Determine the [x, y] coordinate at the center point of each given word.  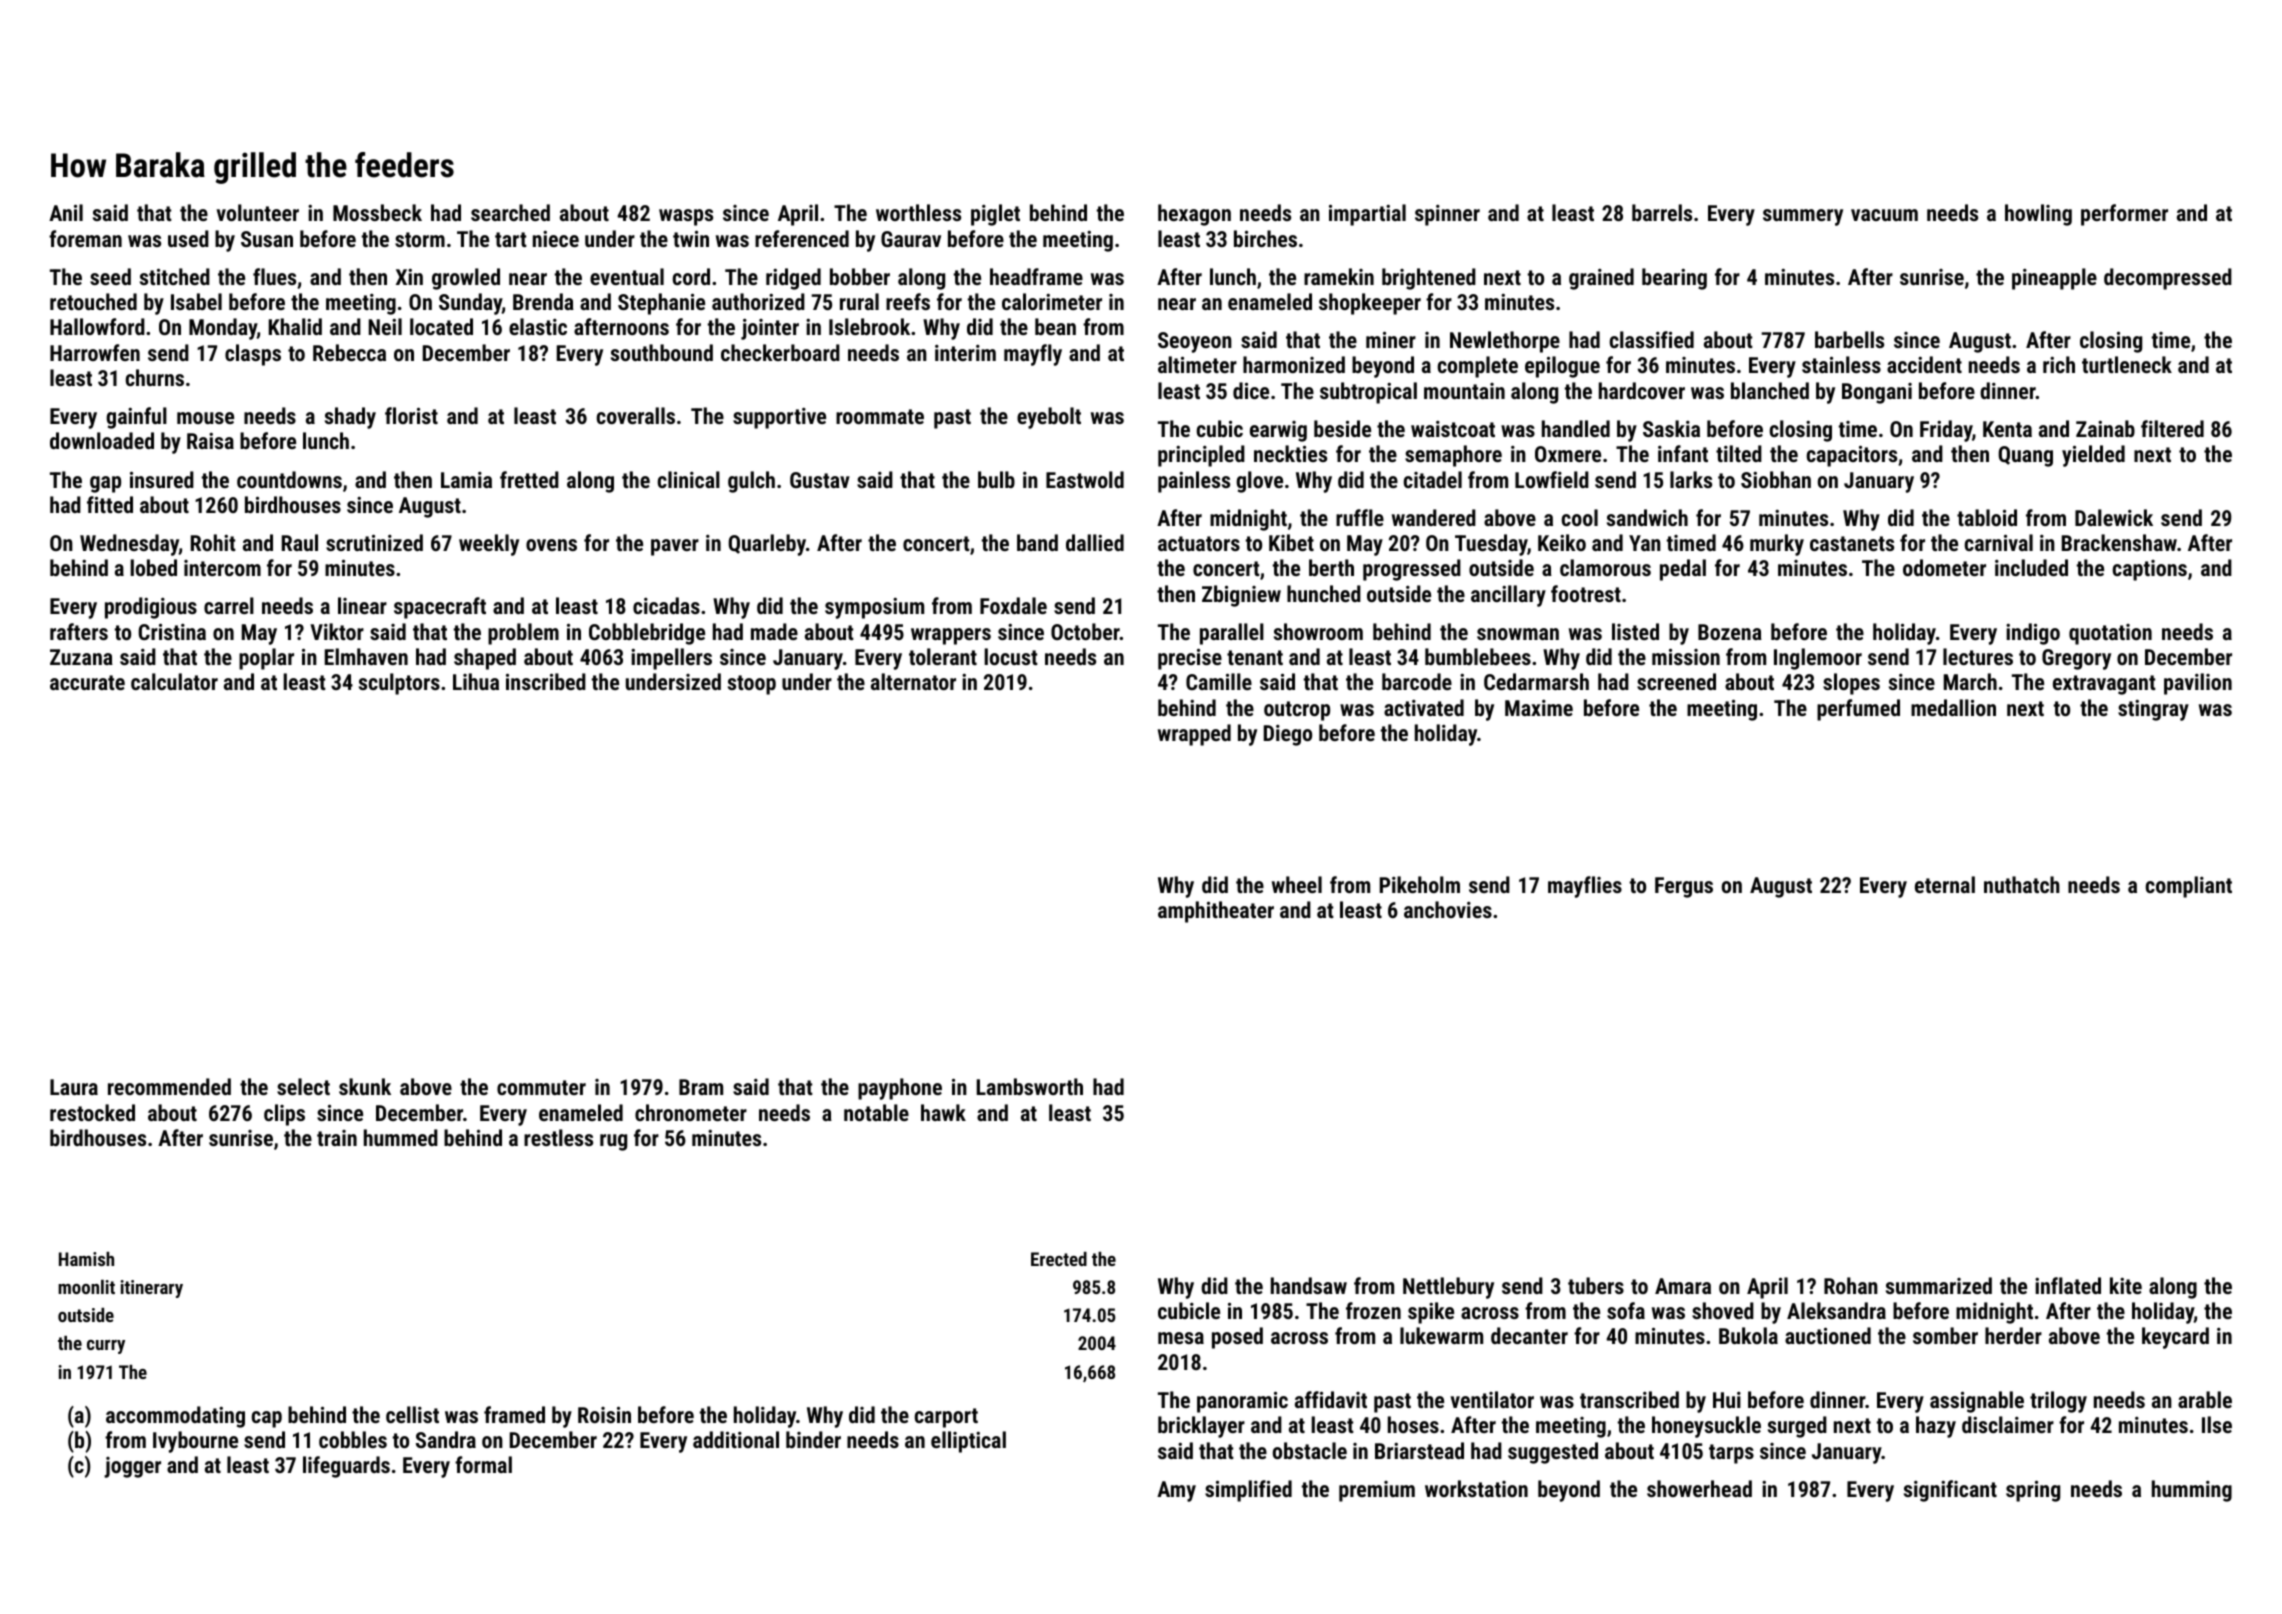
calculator [174, 681]
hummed [401, 1137]
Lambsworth [1030, 1086]
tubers [1596, 1285]
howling [2038, 215]
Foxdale [1013, 605]
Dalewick [2114, 517]
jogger [132, 1467]
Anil [66, 212]
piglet [995, 215]
